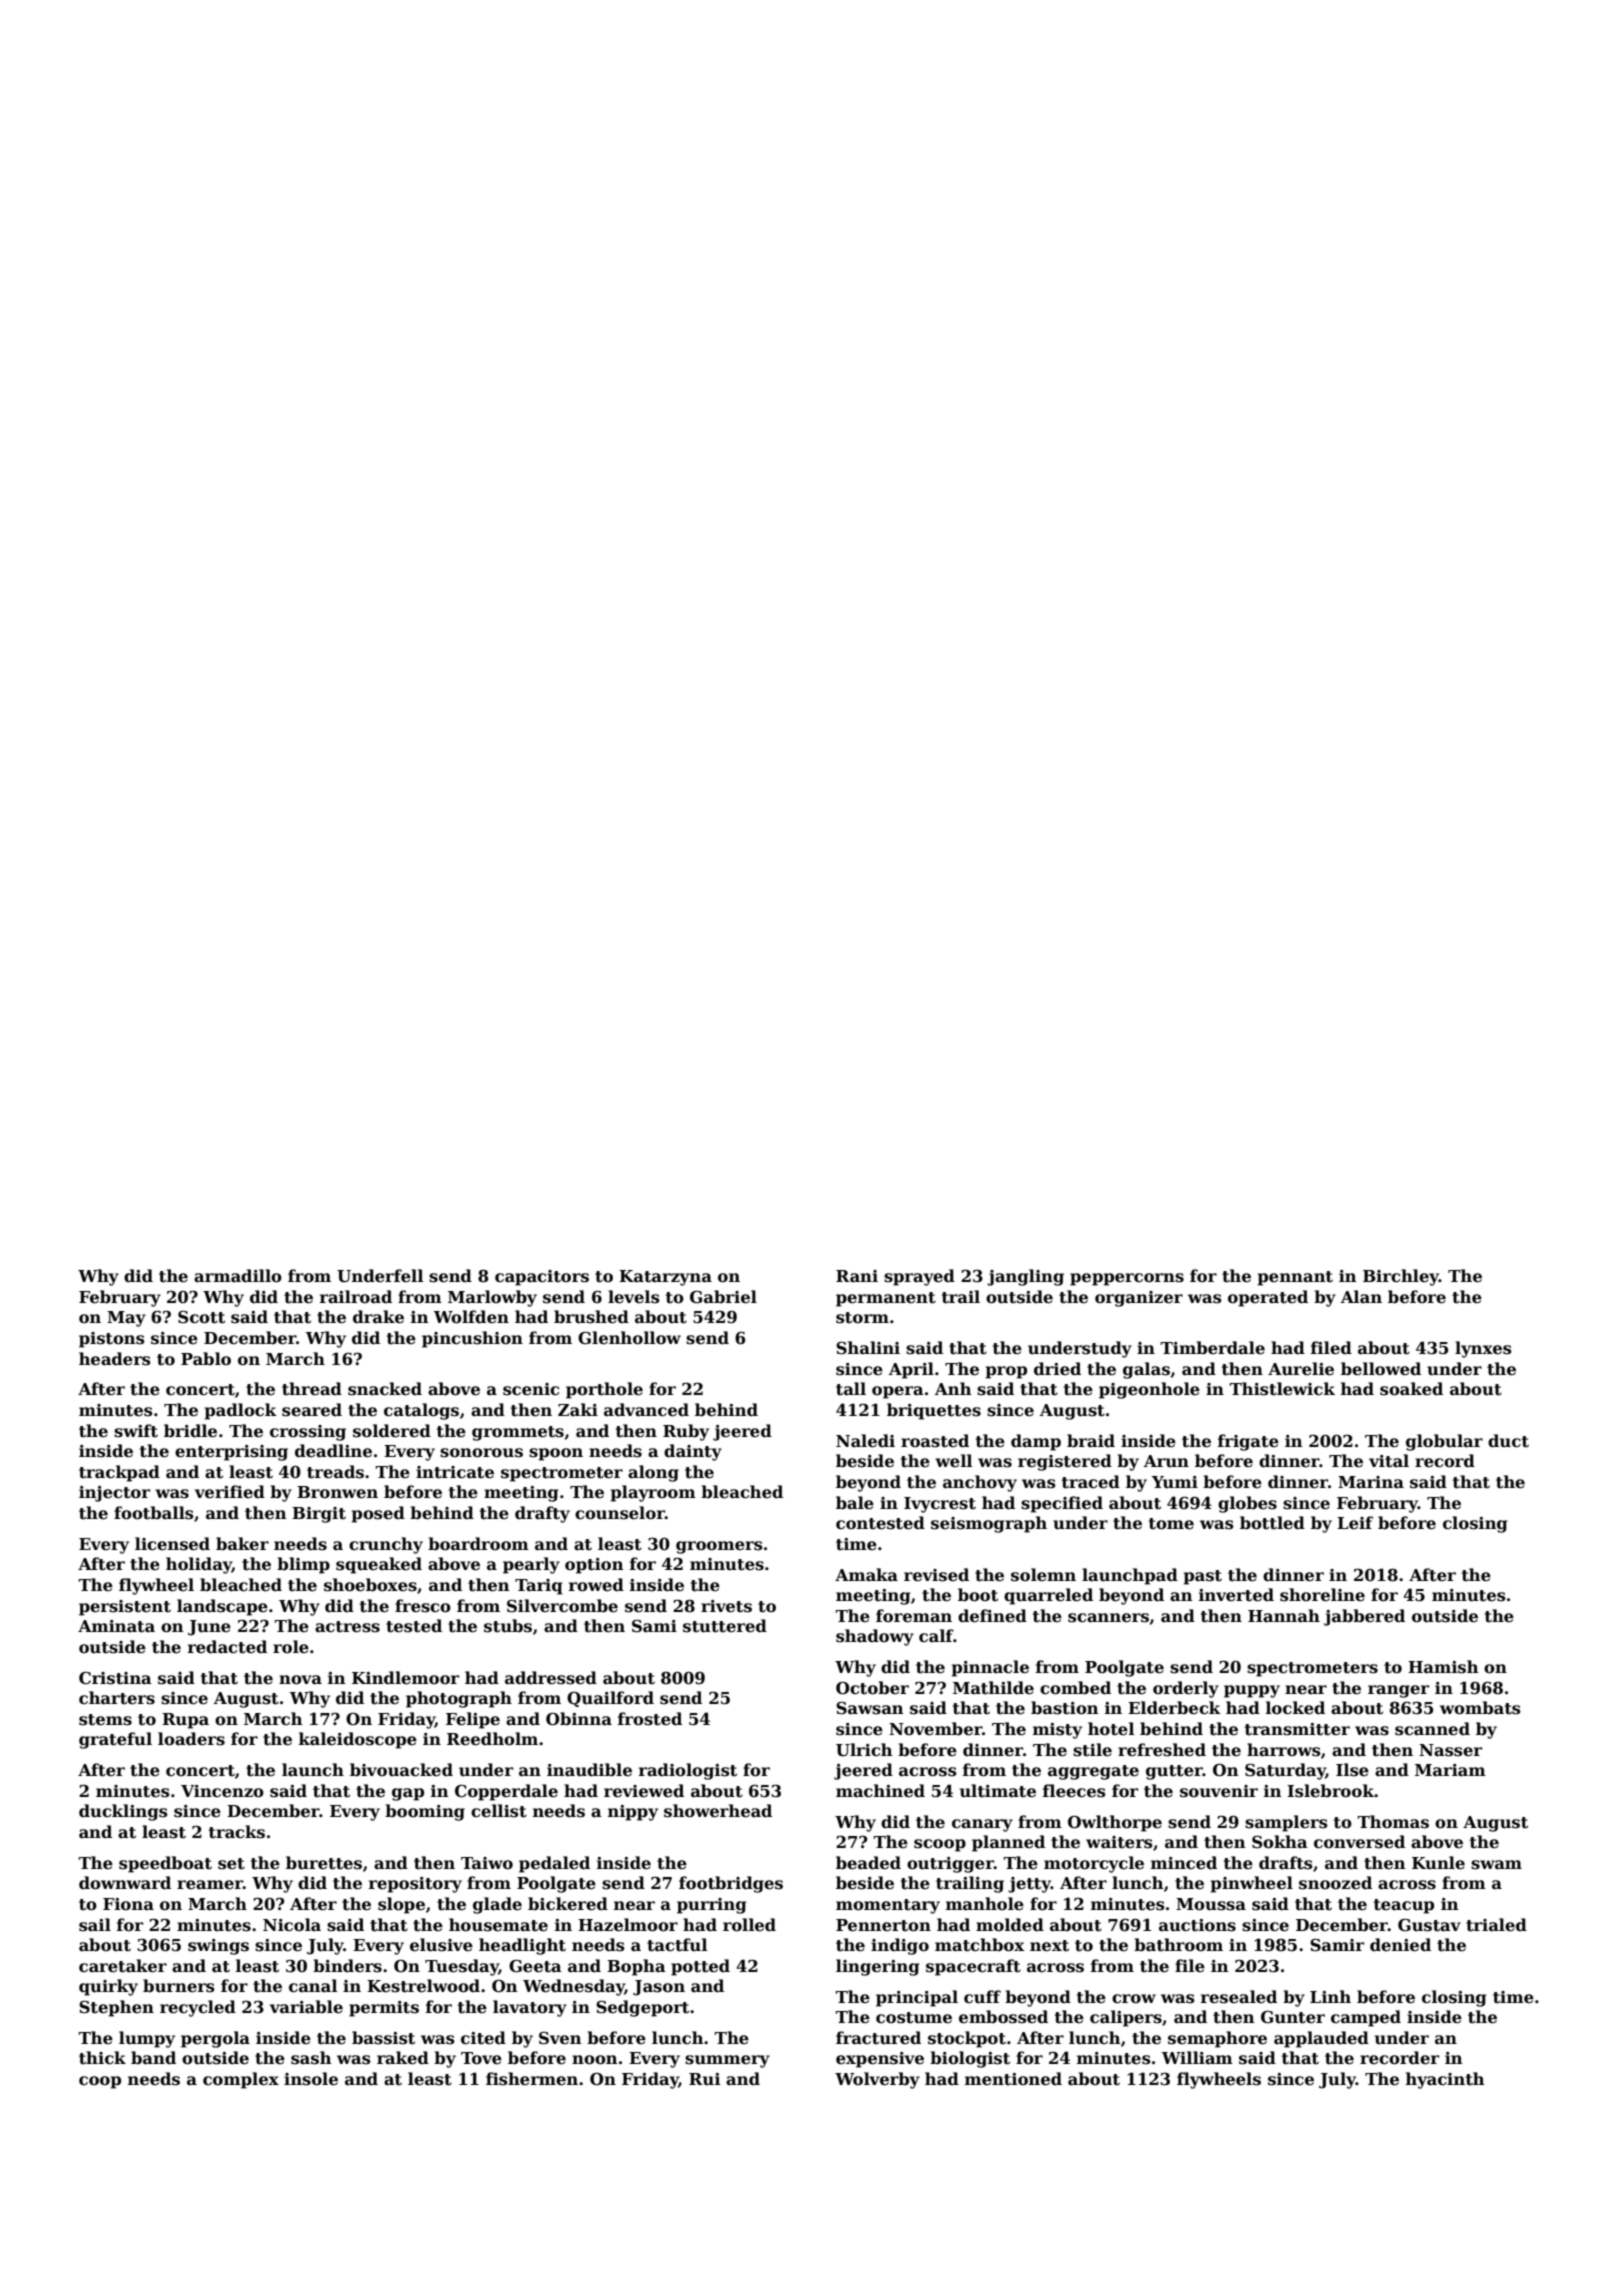 The image size is (1620, 2292). Describe the element at coordinates (1483, 1349) in the screenshot. I see `lynxes` at that location.
